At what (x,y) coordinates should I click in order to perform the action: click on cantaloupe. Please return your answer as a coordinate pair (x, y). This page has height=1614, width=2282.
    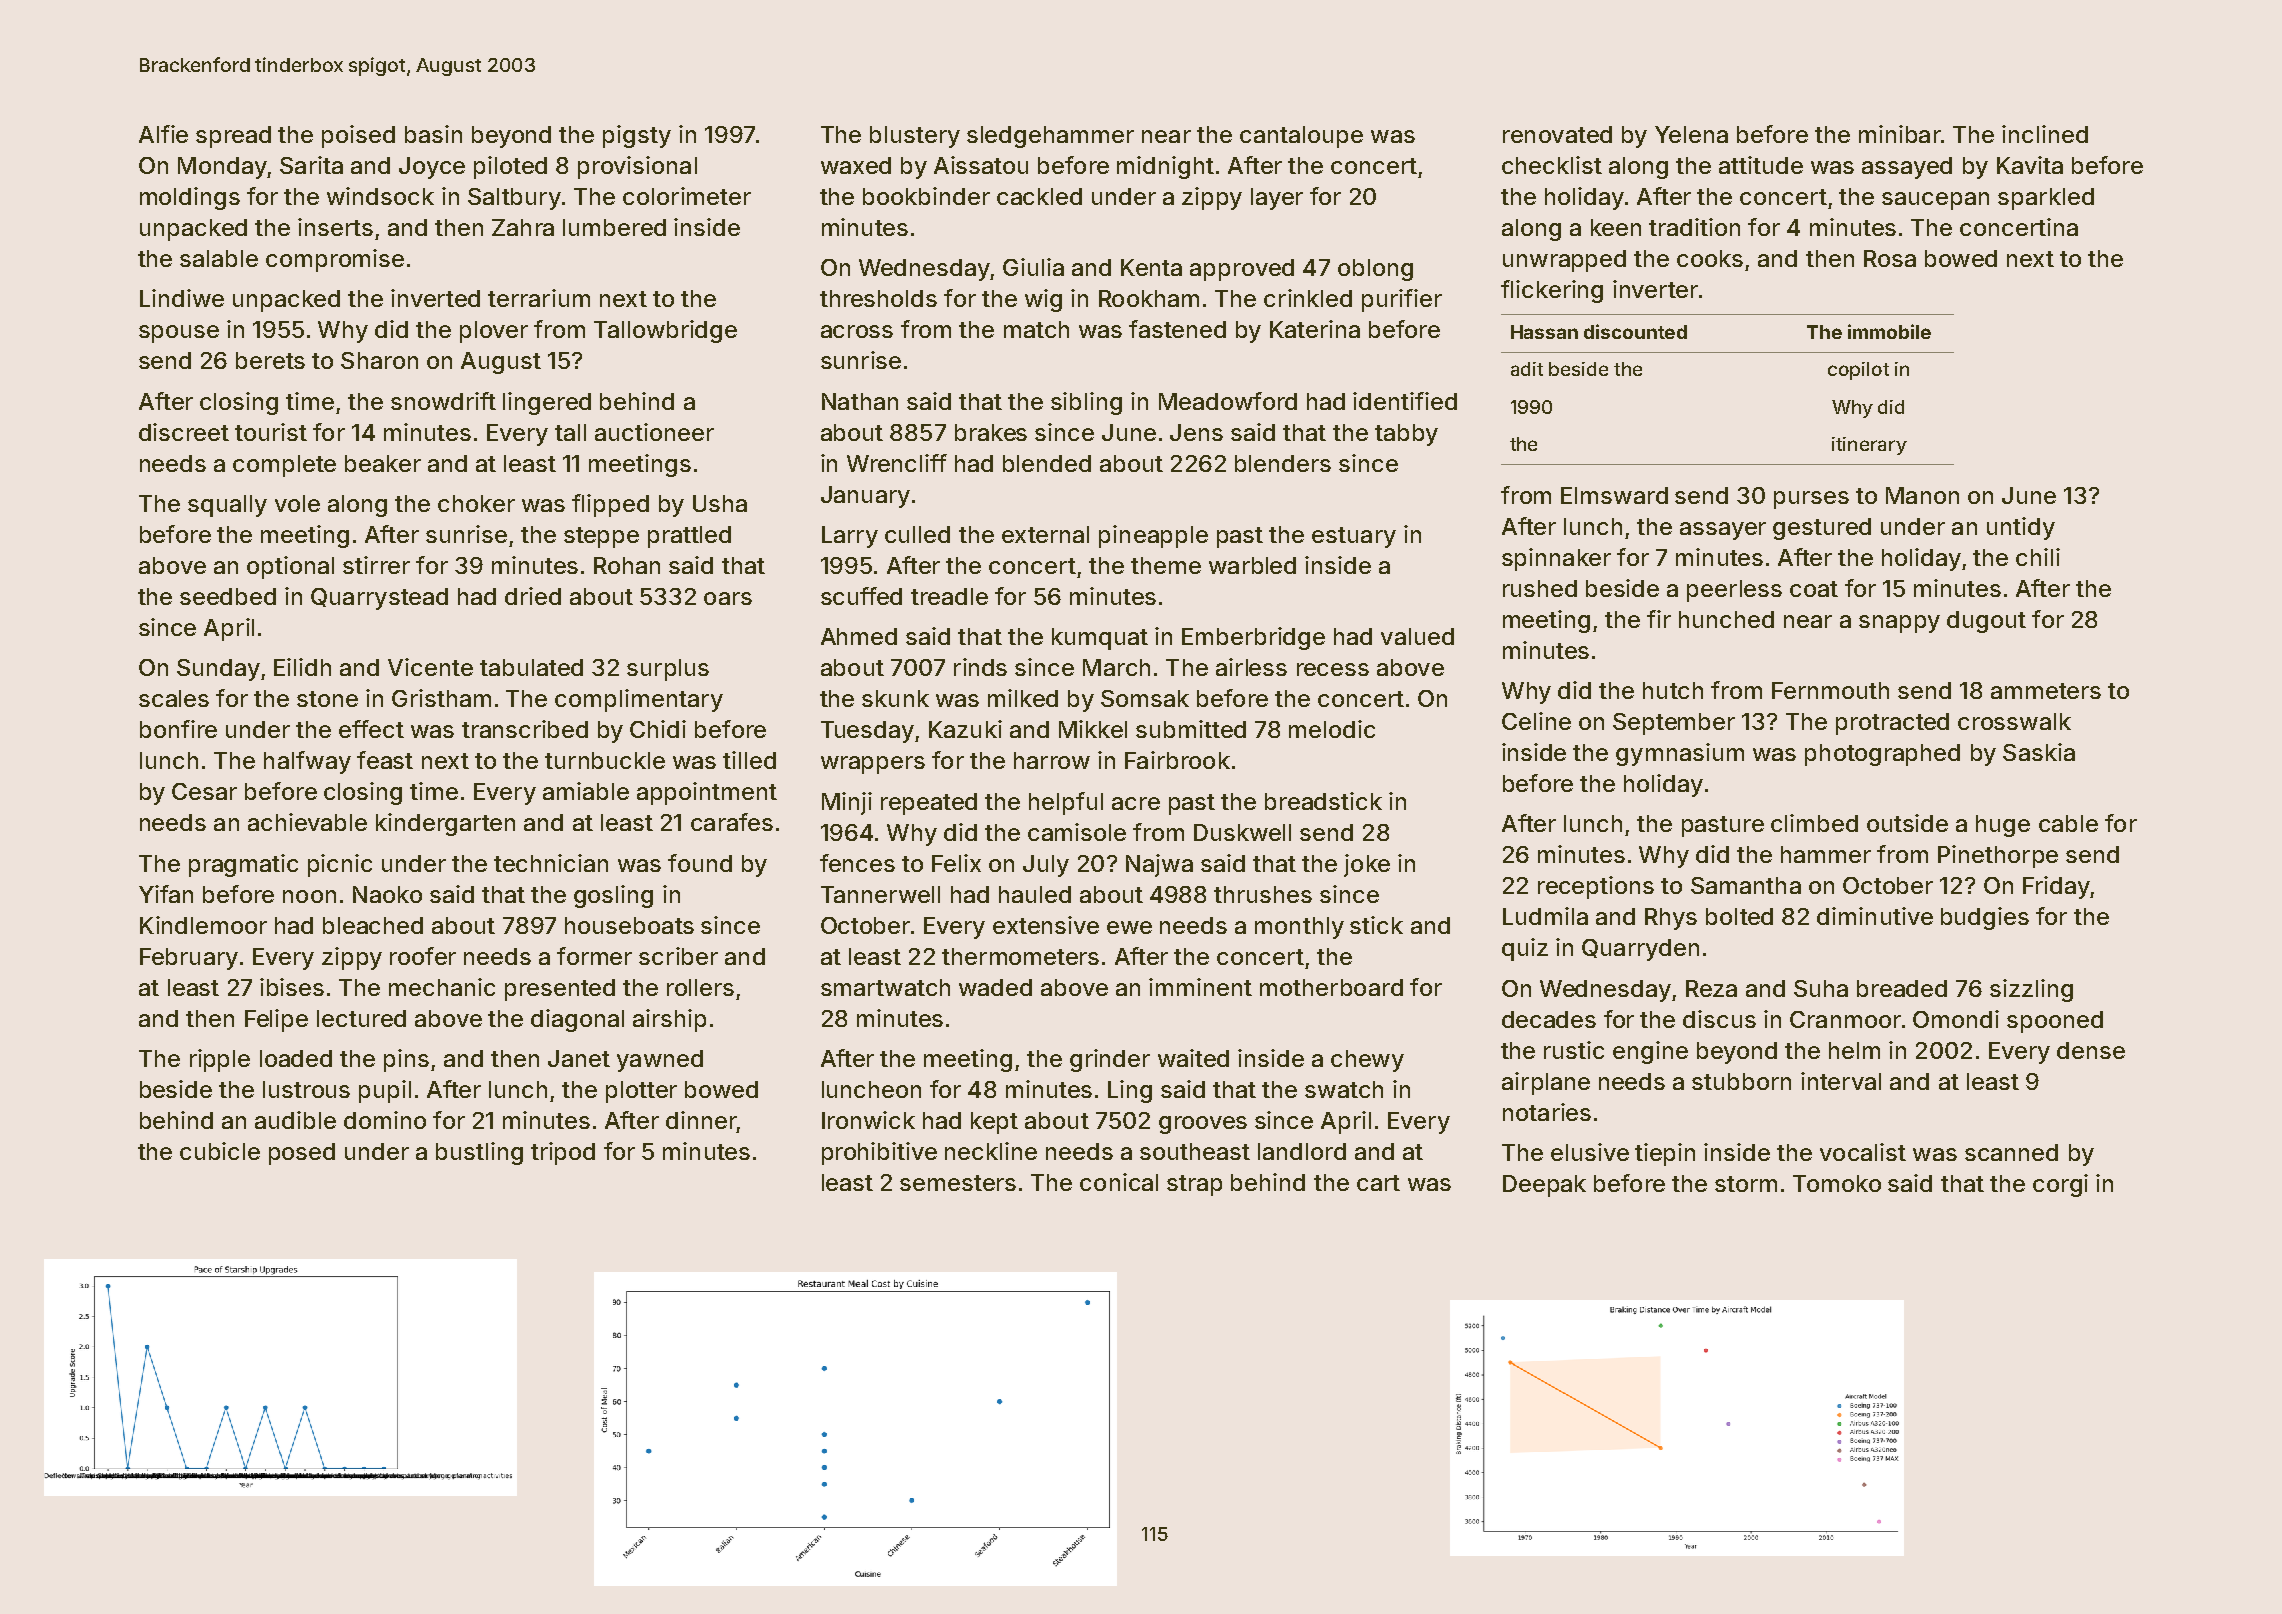
    Looking at the image, I should click on (1301, 137).
